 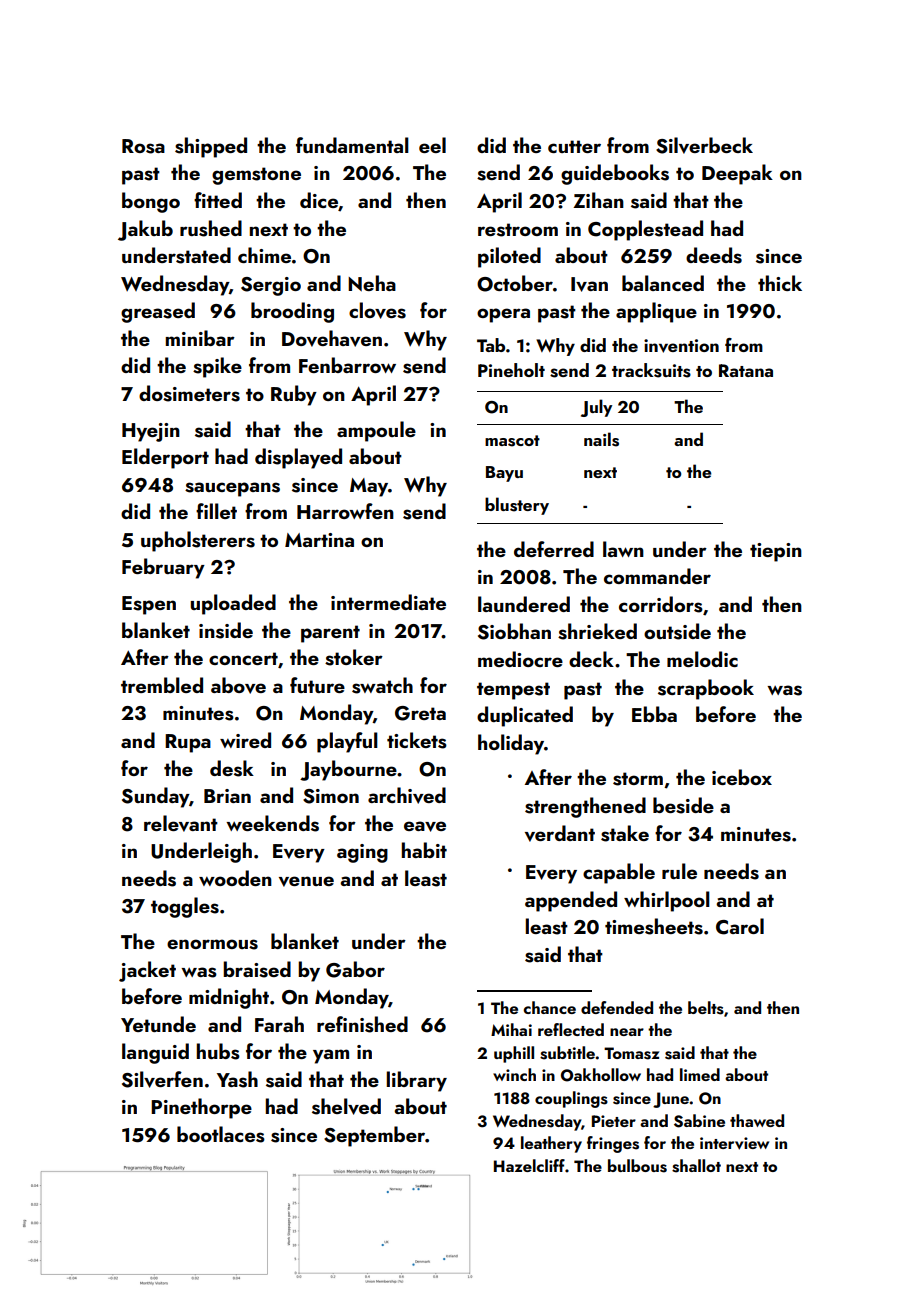 I want to click on Silverbeck, so click(x=704, y=145).
